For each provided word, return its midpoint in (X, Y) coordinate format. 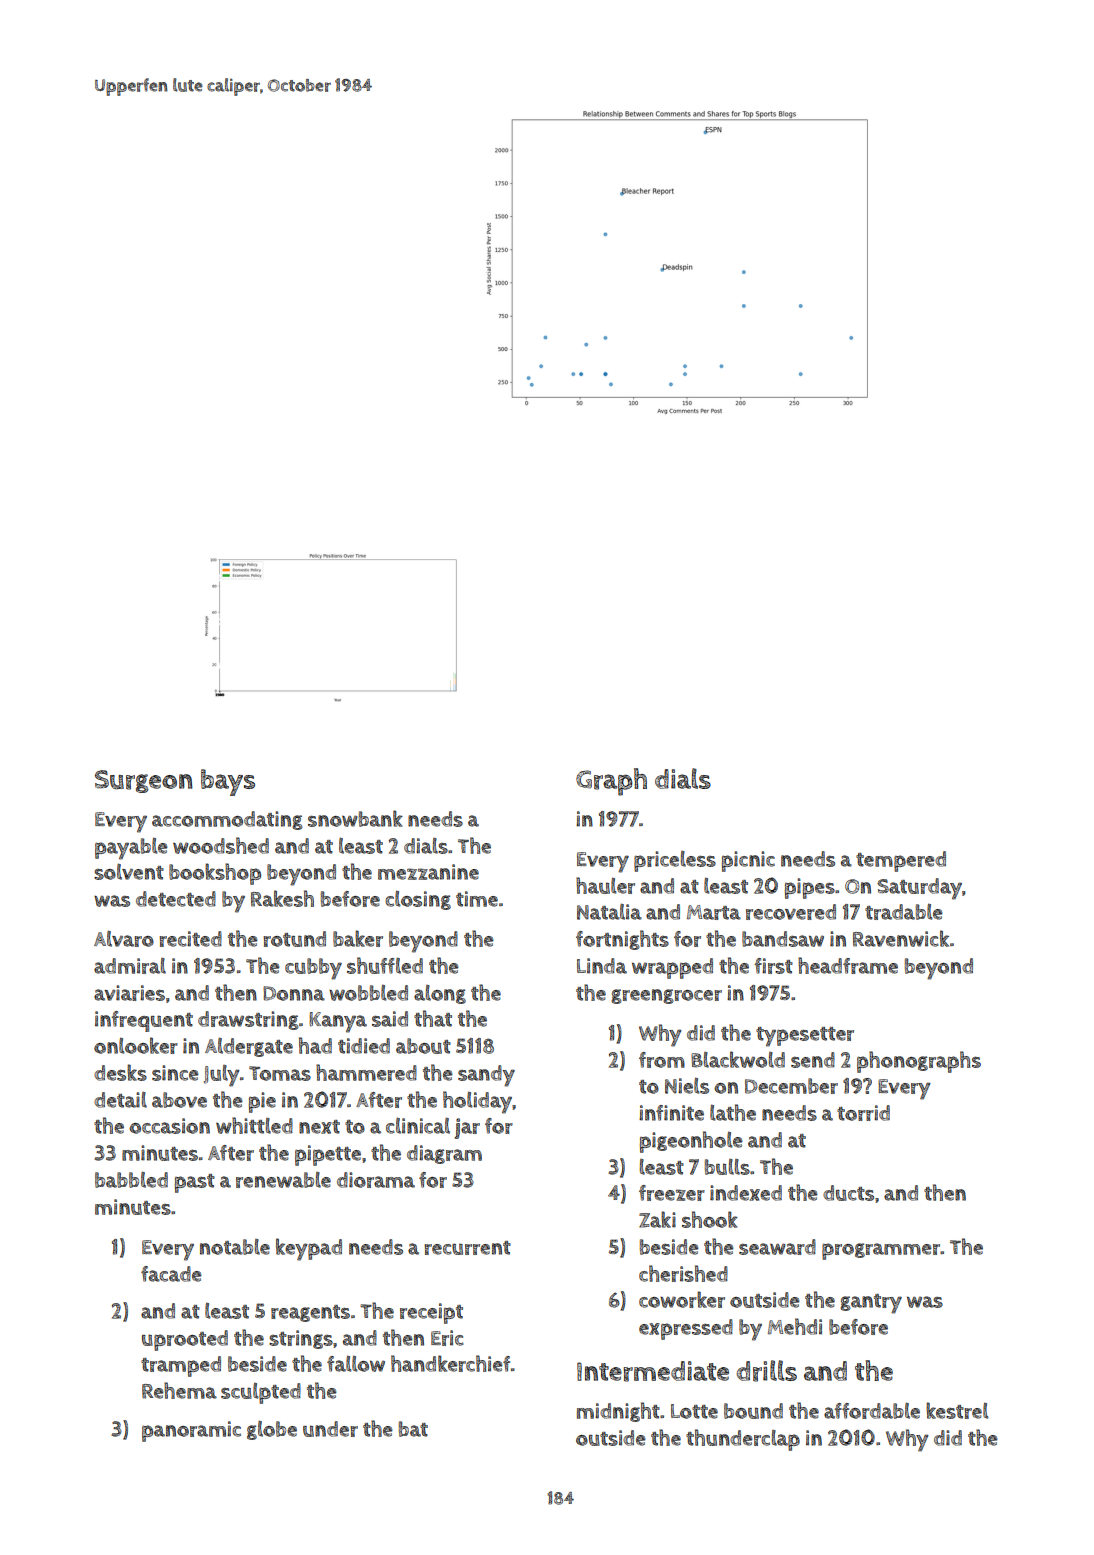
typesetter (805, 1037)
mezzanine (428, 872)
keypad (309, 1249)
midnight (618, 1412)
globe (272, 1430)
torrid (863, 1113)
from (662, 1060)
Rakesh (282, 898)
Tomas (280, 1073)
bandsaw (783, 939)
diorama (376, 1180)
